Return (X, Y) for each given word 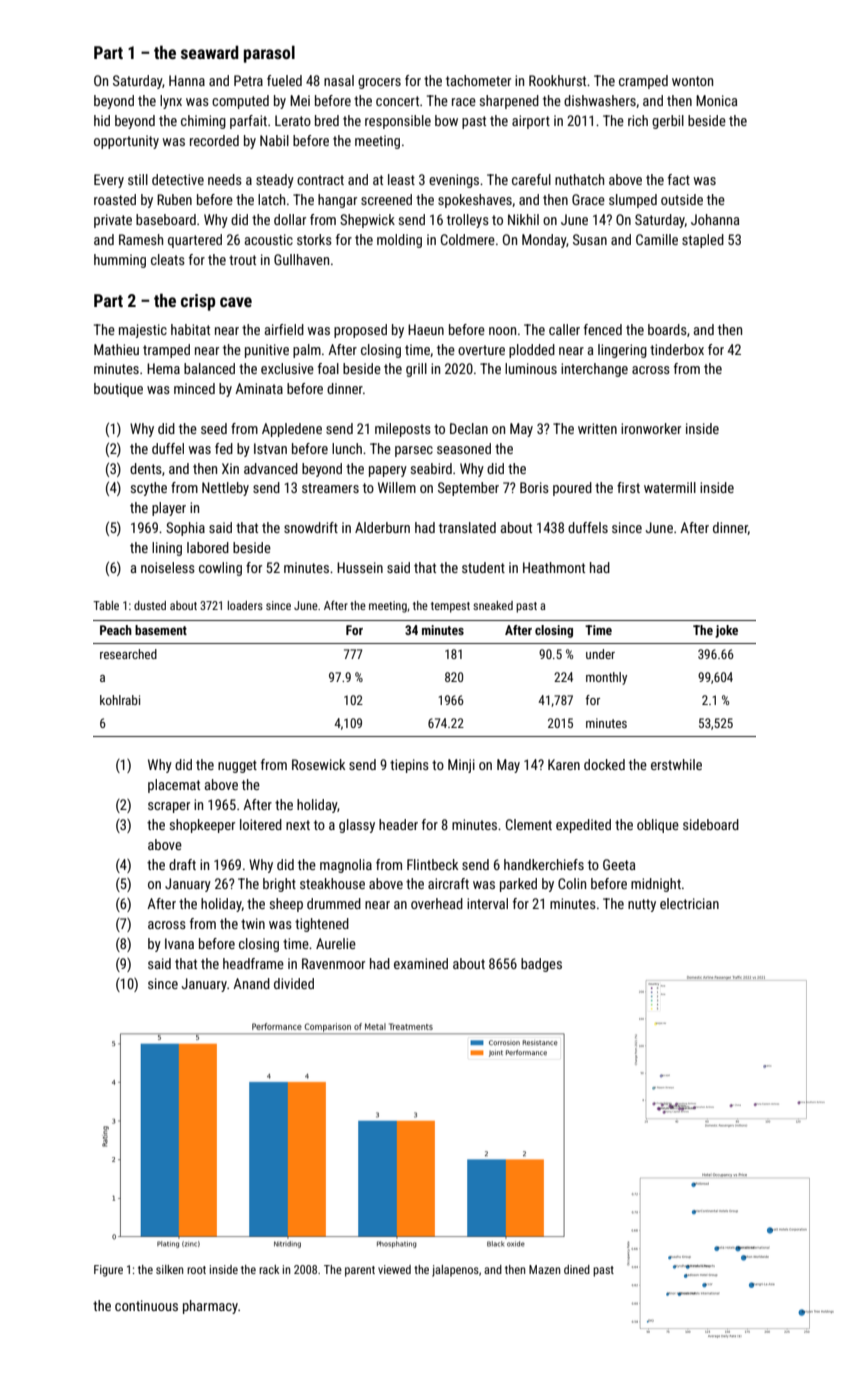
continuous (146, 1305)
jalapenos (455, 1271)
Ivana (179, 943)
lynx (171, 102)
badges (541, 965)
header (398, 824)
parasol (269, 54)
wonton (692, 81)
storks (314, 239)
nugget (237, 766)
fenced (603, 329)
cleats (168, 259)
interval (487, 903)
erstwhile (676, 764)
